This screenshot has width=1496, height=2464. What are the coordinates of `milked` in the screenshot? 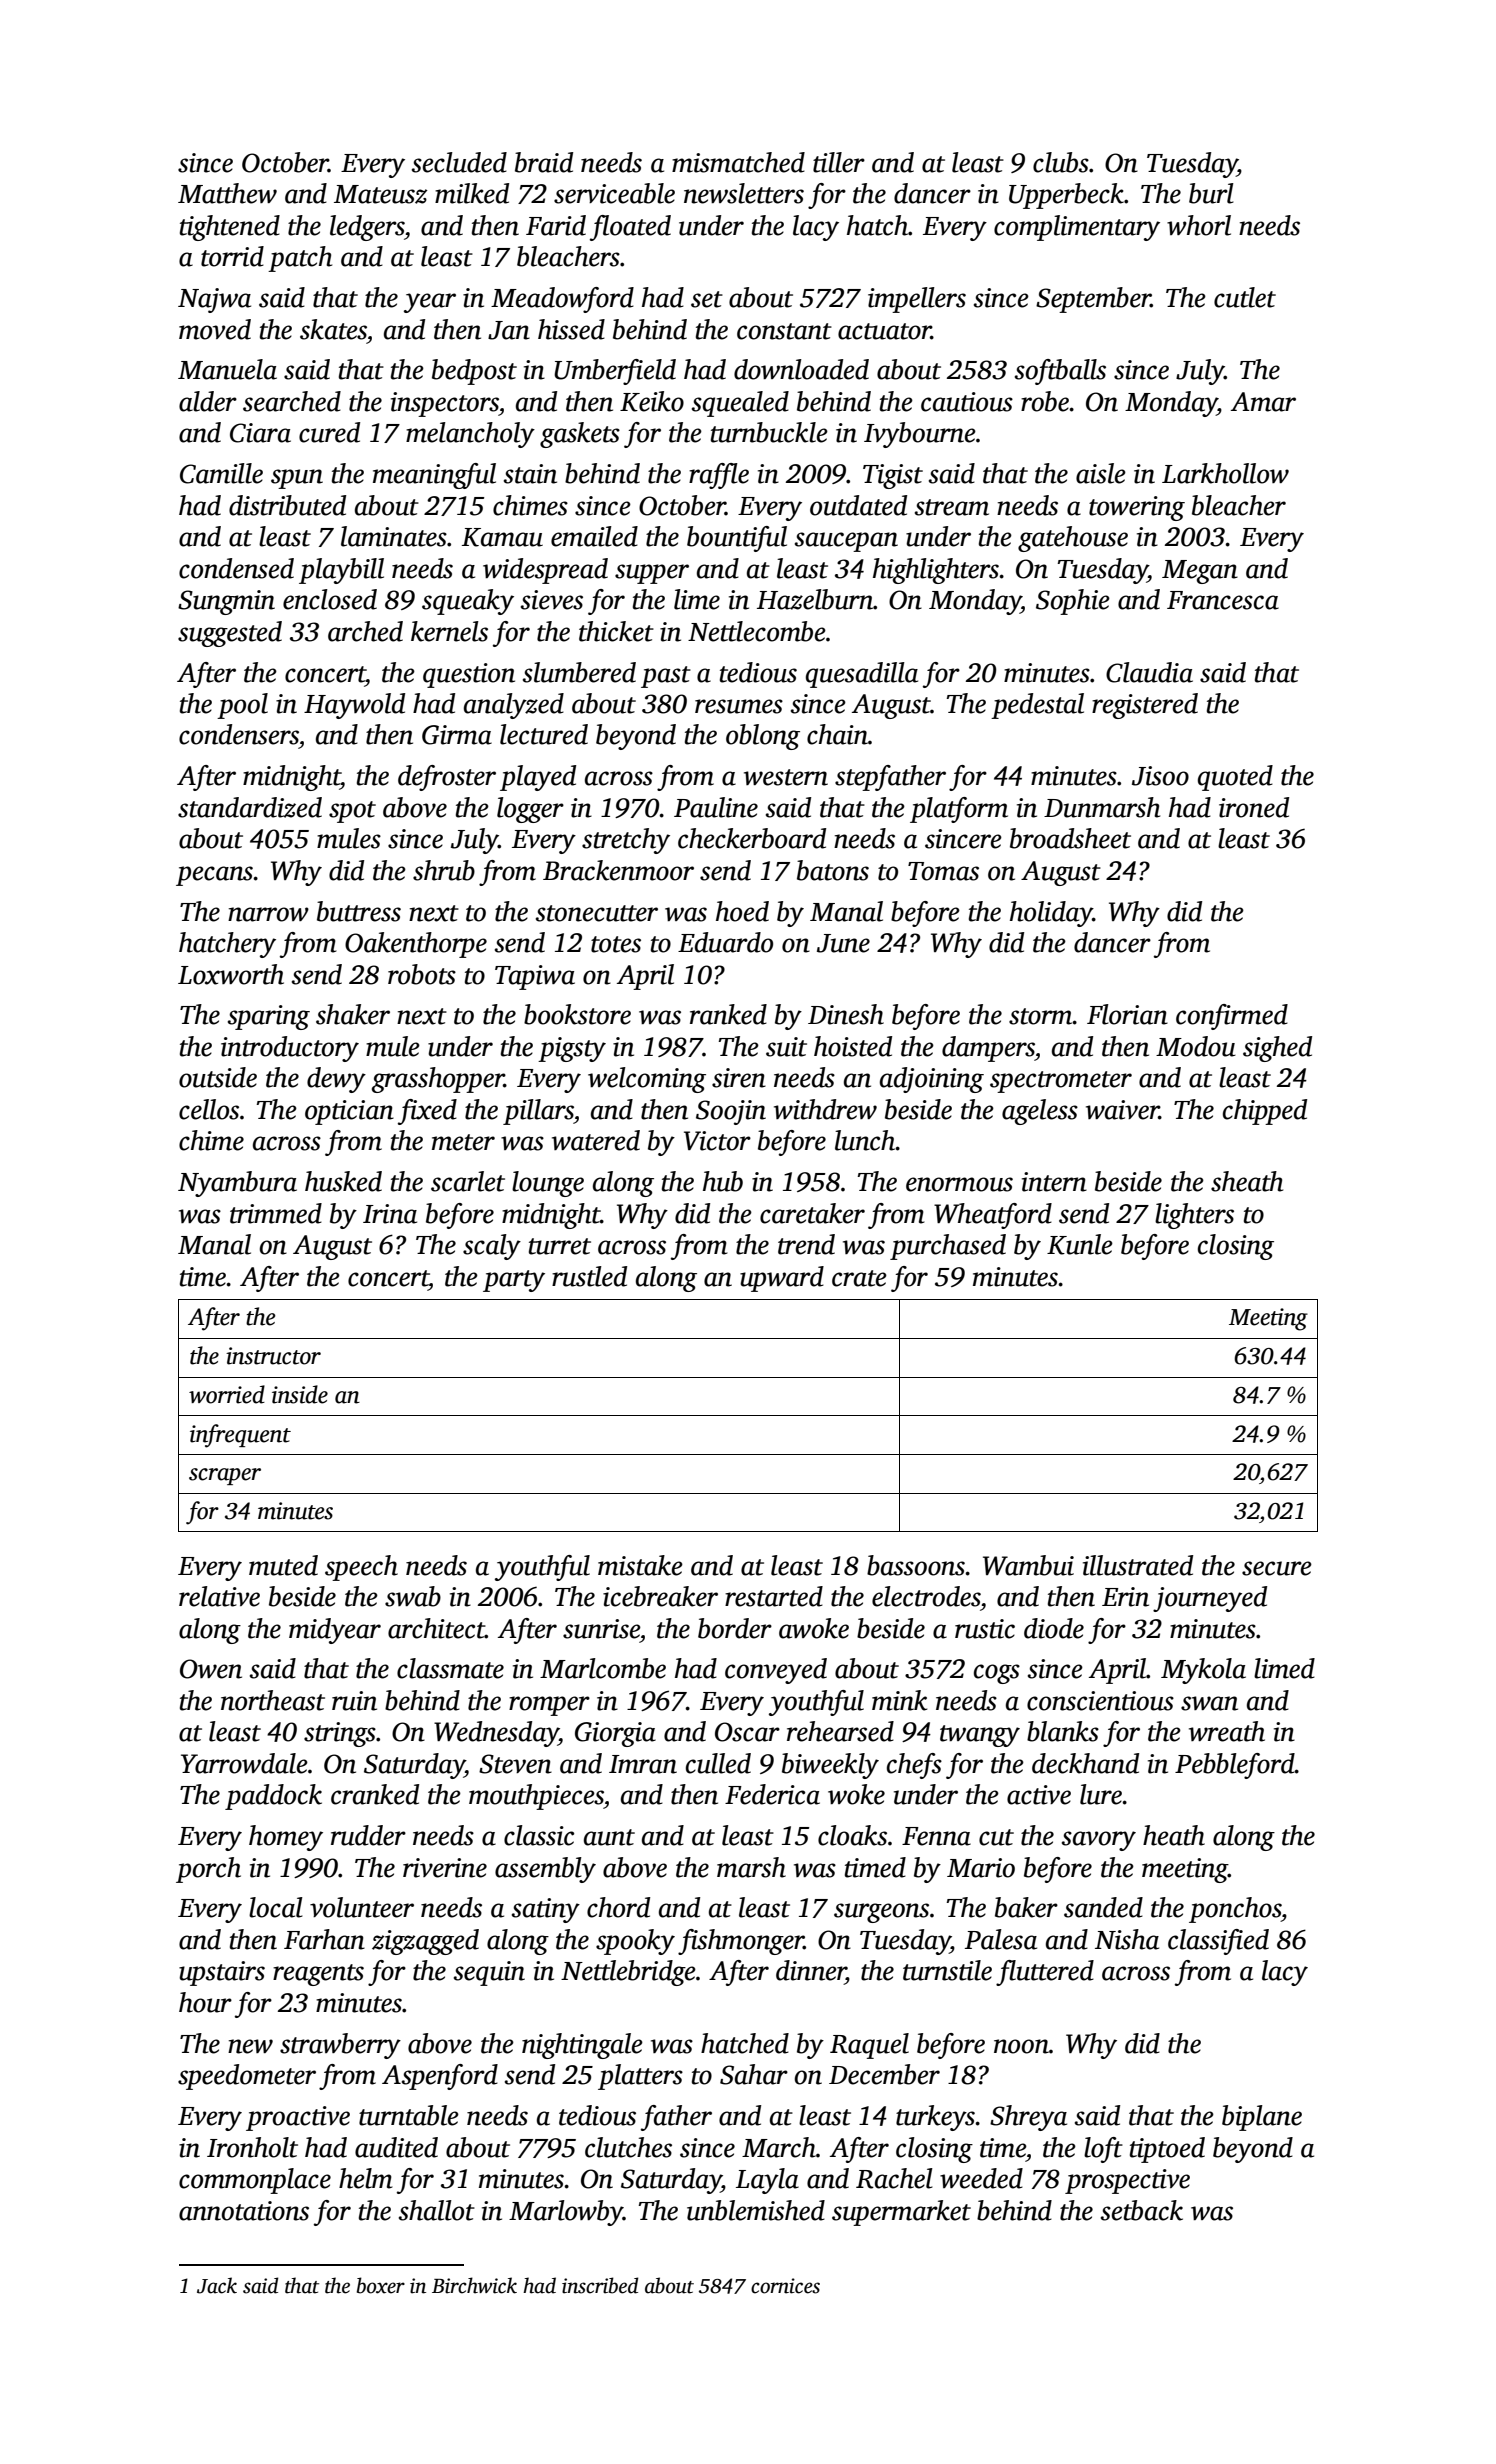 It's located at (472, 193).
